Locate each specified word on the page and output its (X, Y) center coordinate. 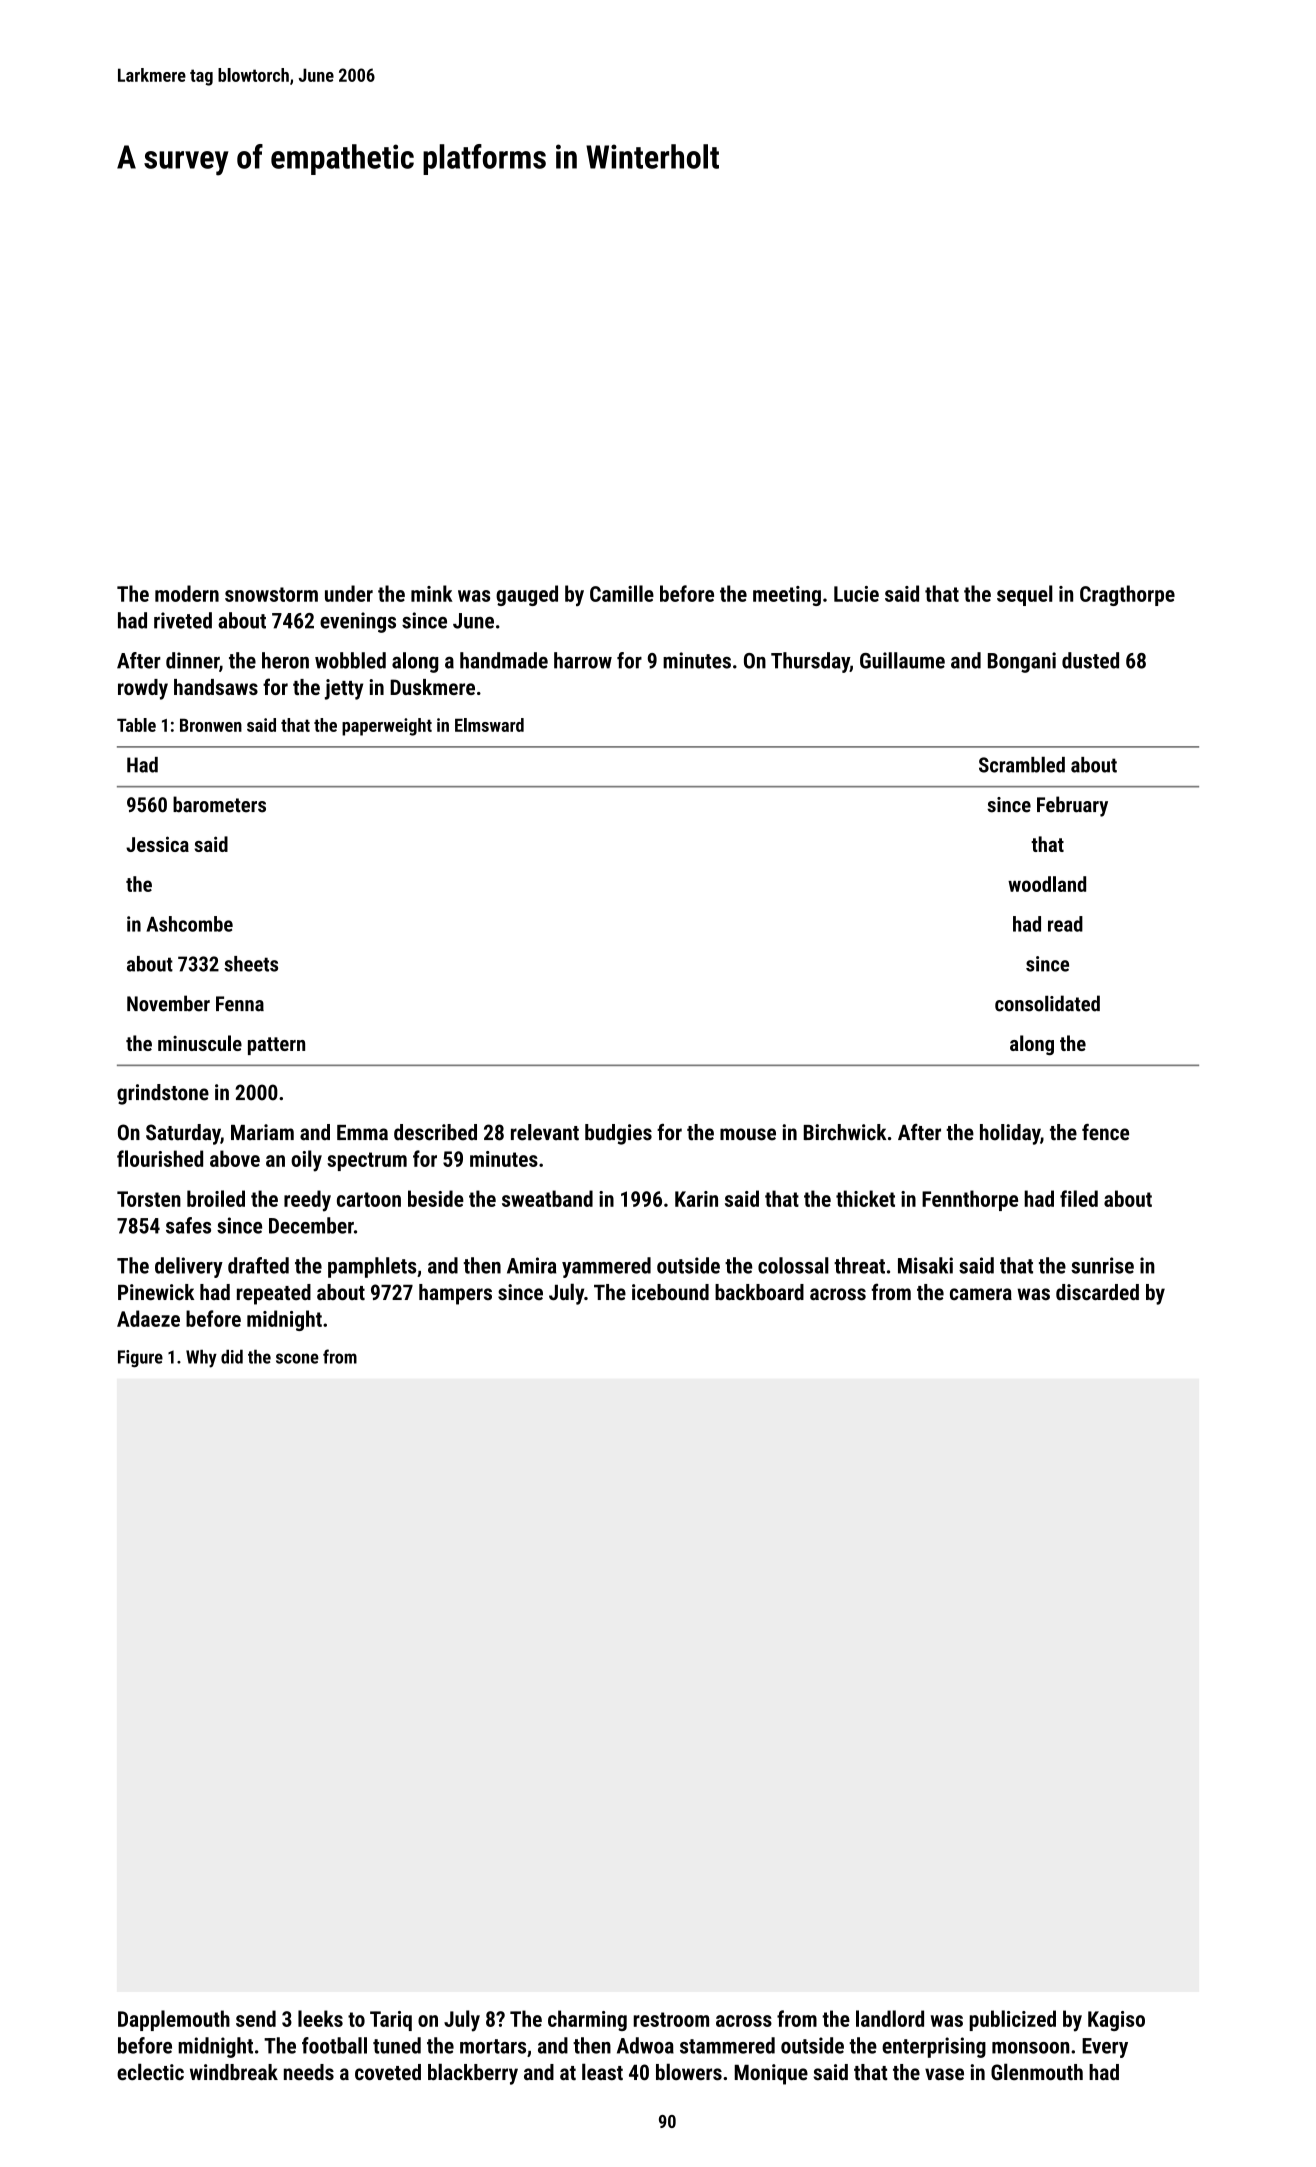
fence (1105, 1132)
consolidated (1047, 1003)
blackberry (473, 2074)
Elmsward (489, 725)
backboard (759, 1292)
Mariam (262, 1132)
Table (136, 725)
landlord (890, 2018)
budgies (618, 1134)
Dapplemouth (174, 2020)
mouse (748, 1134)
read (1065, 924)
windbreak (234, 2072)
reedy (307, 1201)
